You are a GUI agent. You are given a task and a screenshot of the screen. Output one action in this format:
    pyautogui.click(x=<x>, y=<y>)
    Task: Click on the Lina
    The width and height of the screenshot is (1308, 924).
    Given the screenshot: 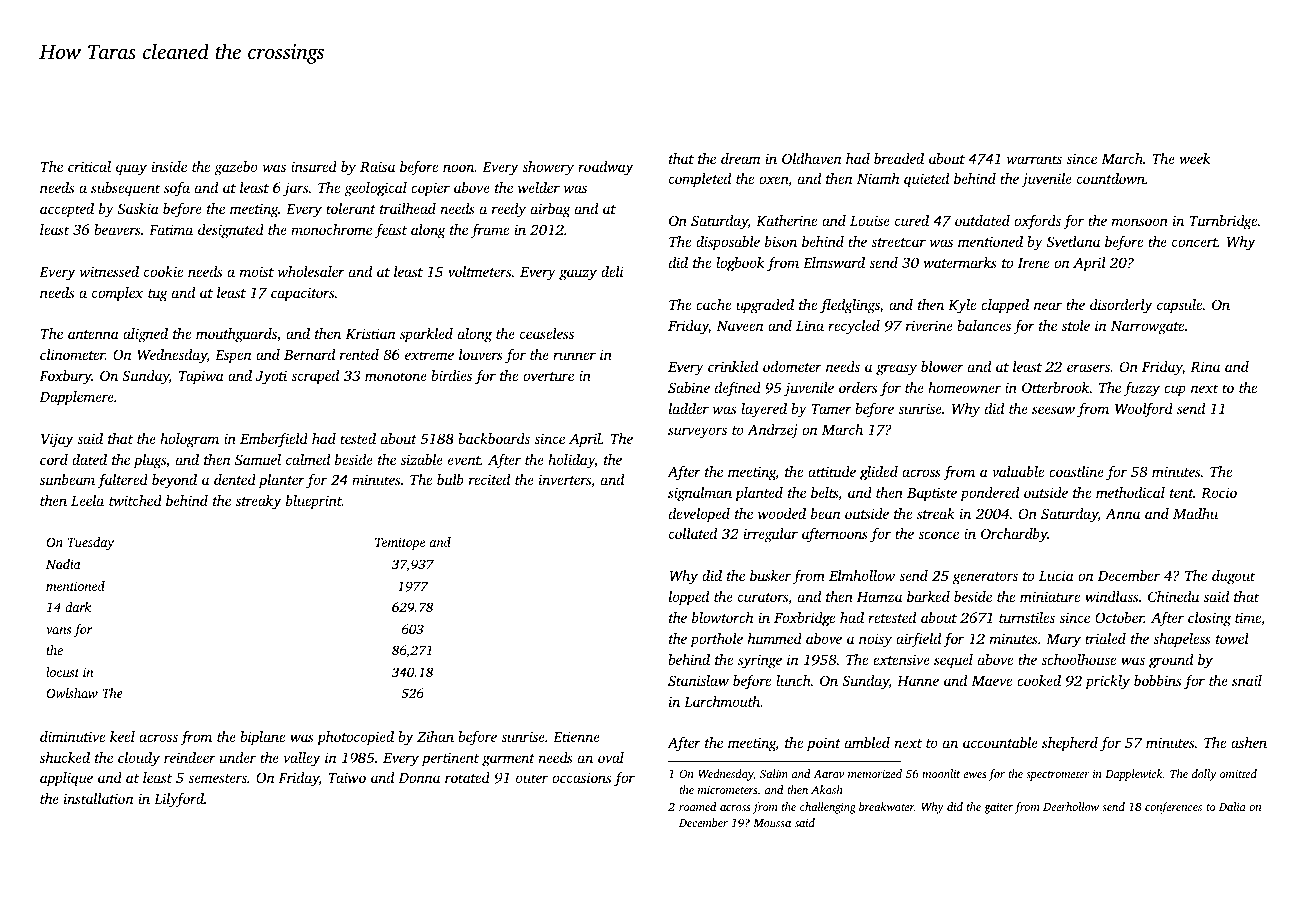 What is the action you would take?
    pyautogui.click(x=810, y=325)
